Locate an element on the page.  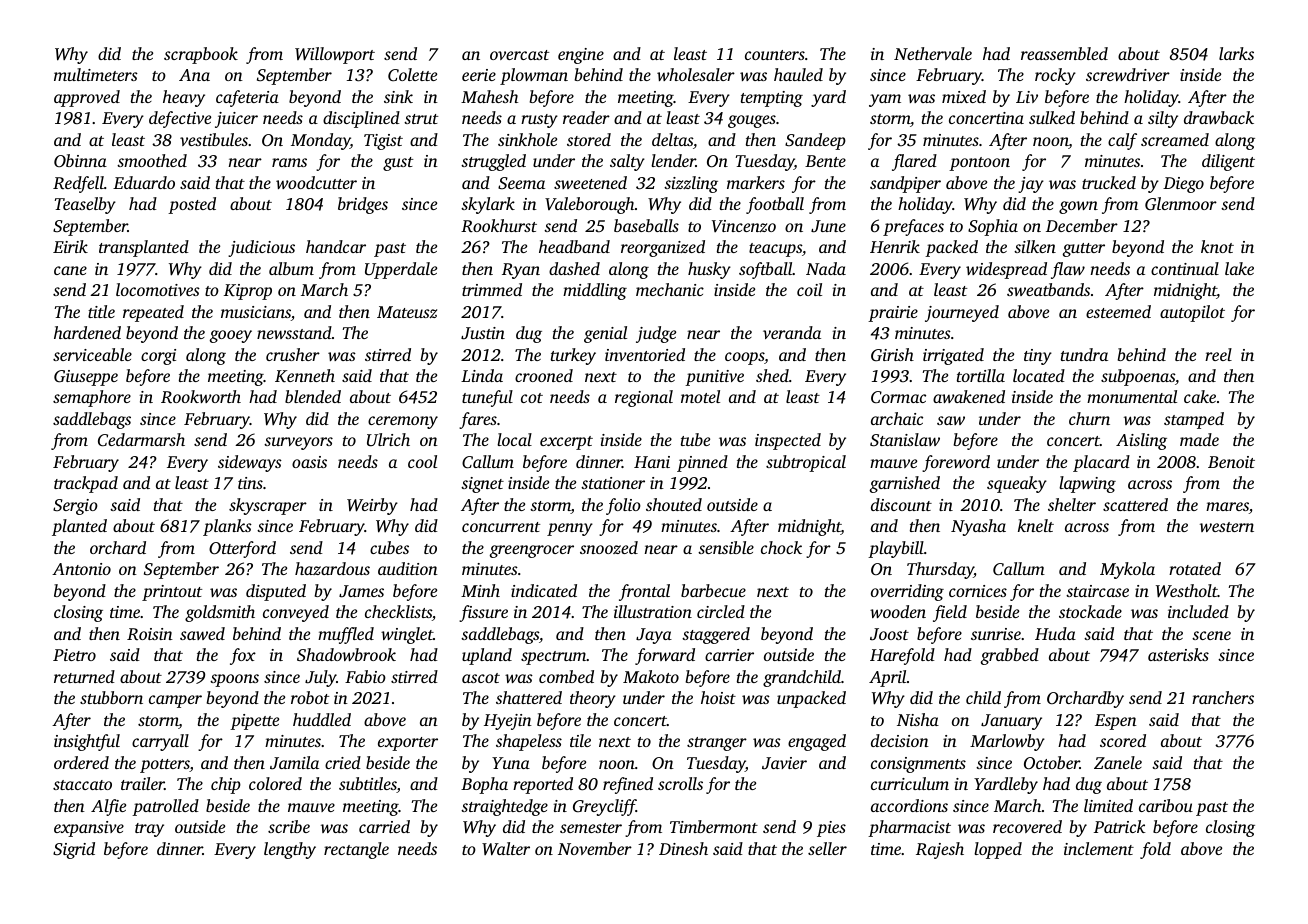
awakened is located at coordinates (969, 396).
